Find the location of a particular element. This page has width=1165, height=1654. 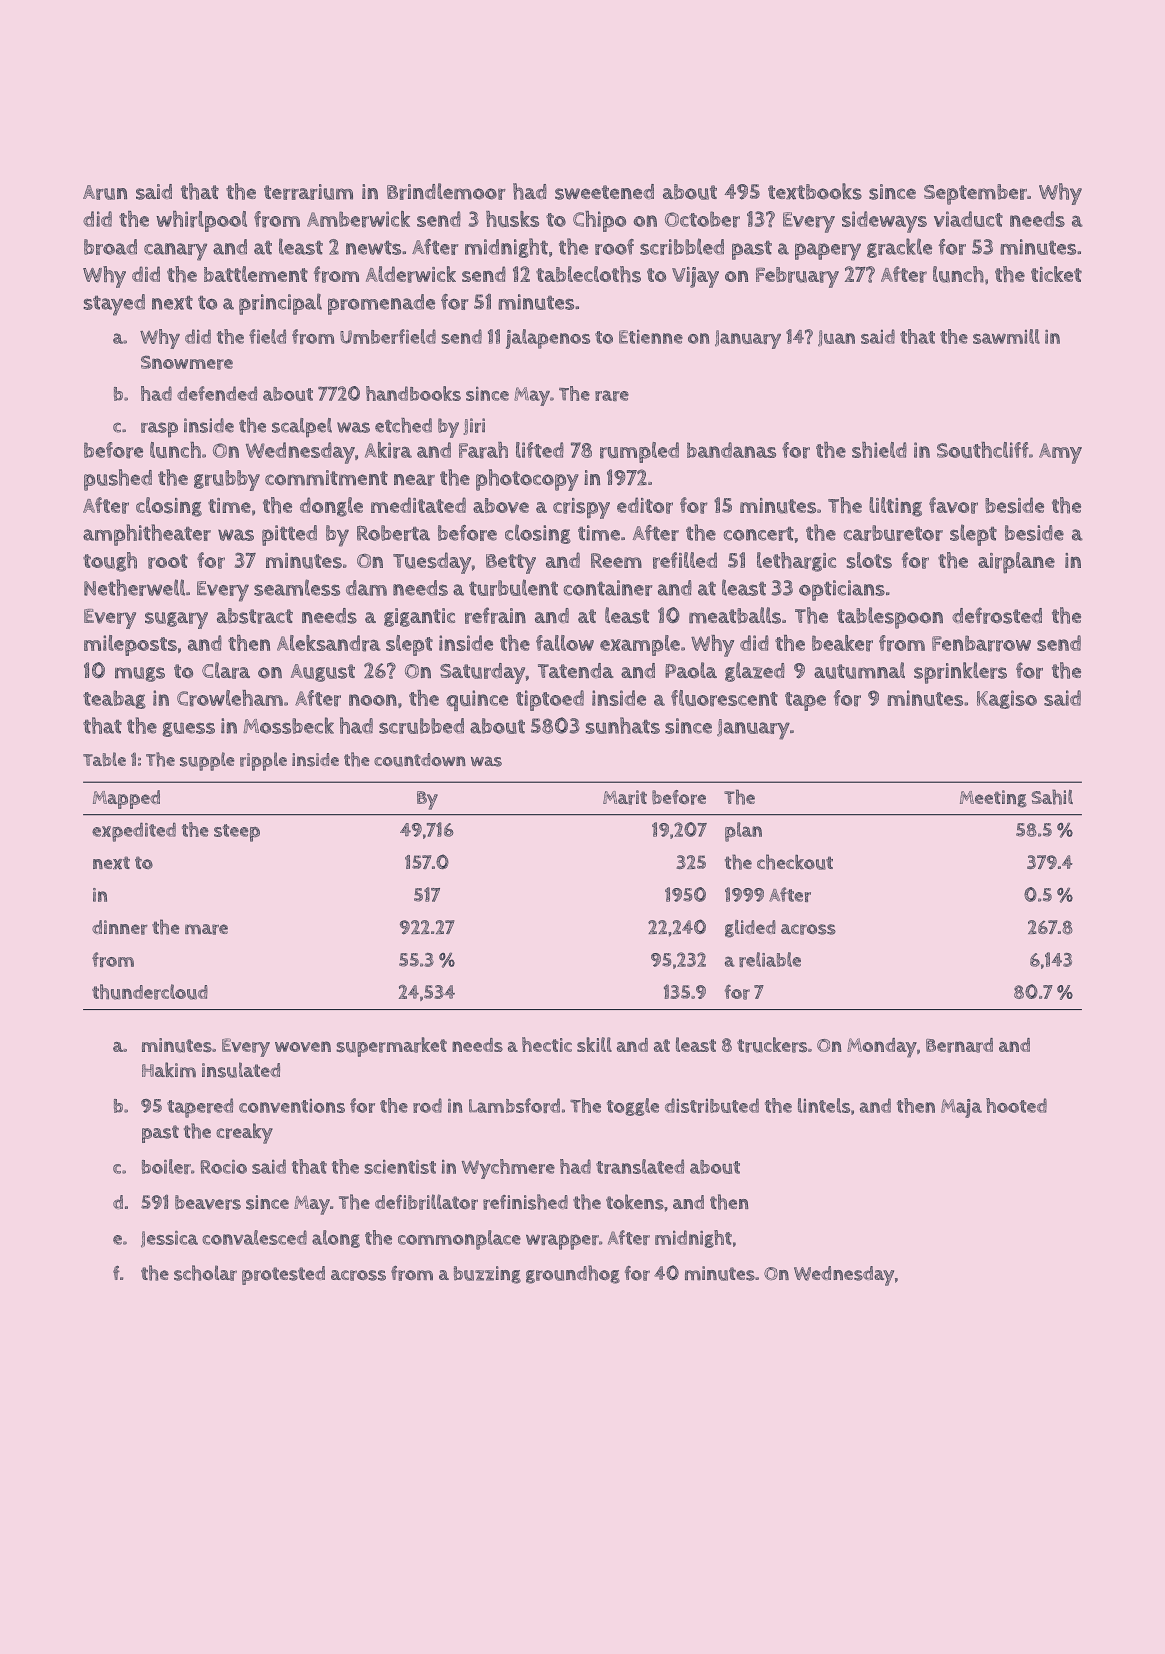

opticians is located at coordinates (842, 590).
